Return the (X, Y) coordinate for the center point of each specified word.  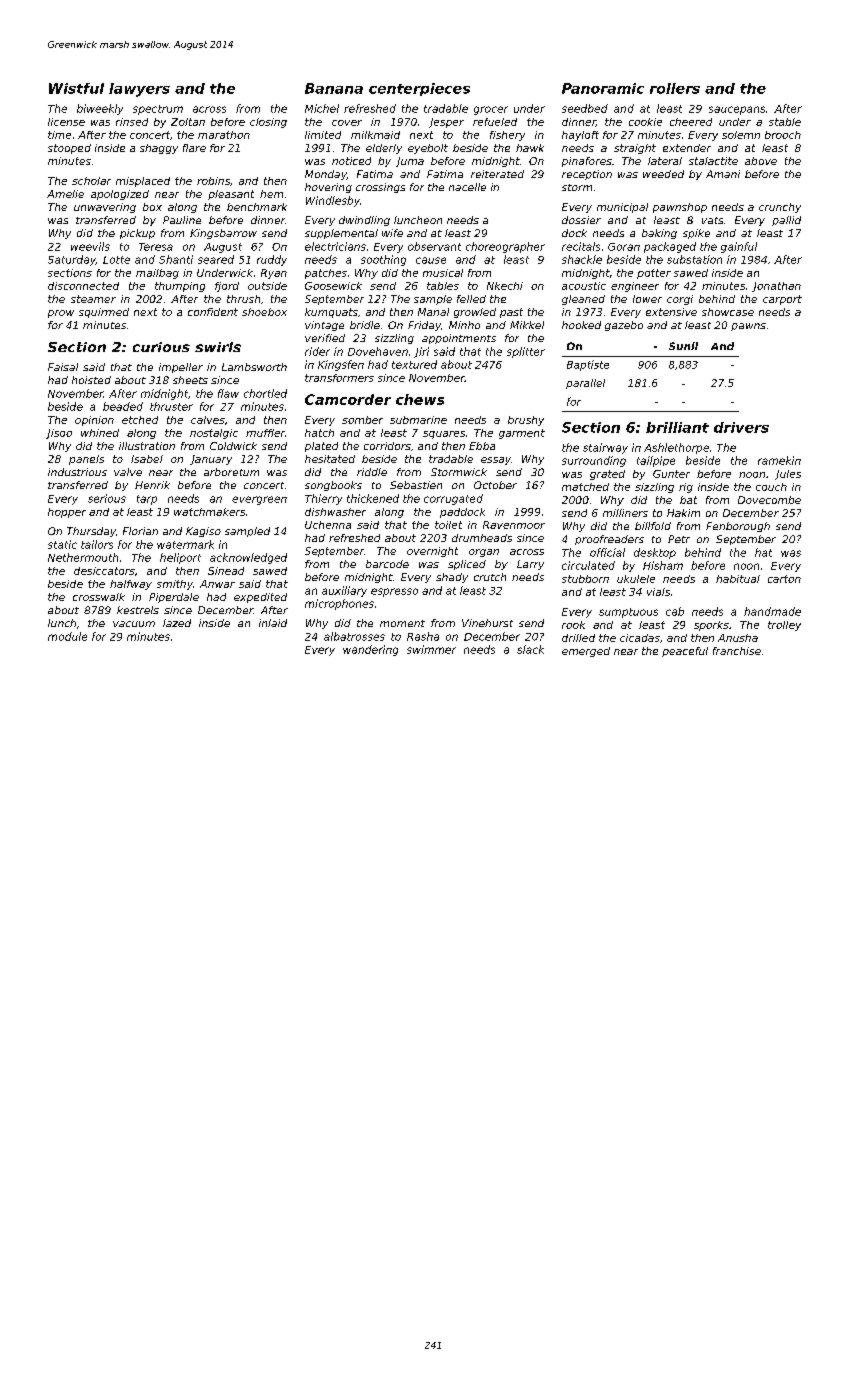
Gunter (671, 474)
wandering (370, 650)
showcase (728, 312)
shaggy (159, 149)
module (67, 636)
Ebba (482, 446)
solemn (741, 135)
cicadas (640, 638)
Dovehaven (378, 351)
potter (654, 274)
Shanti (176, 259)
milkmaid (375, 135)
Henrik (152, 485)
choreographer (505, 247)
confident (213, 312)
